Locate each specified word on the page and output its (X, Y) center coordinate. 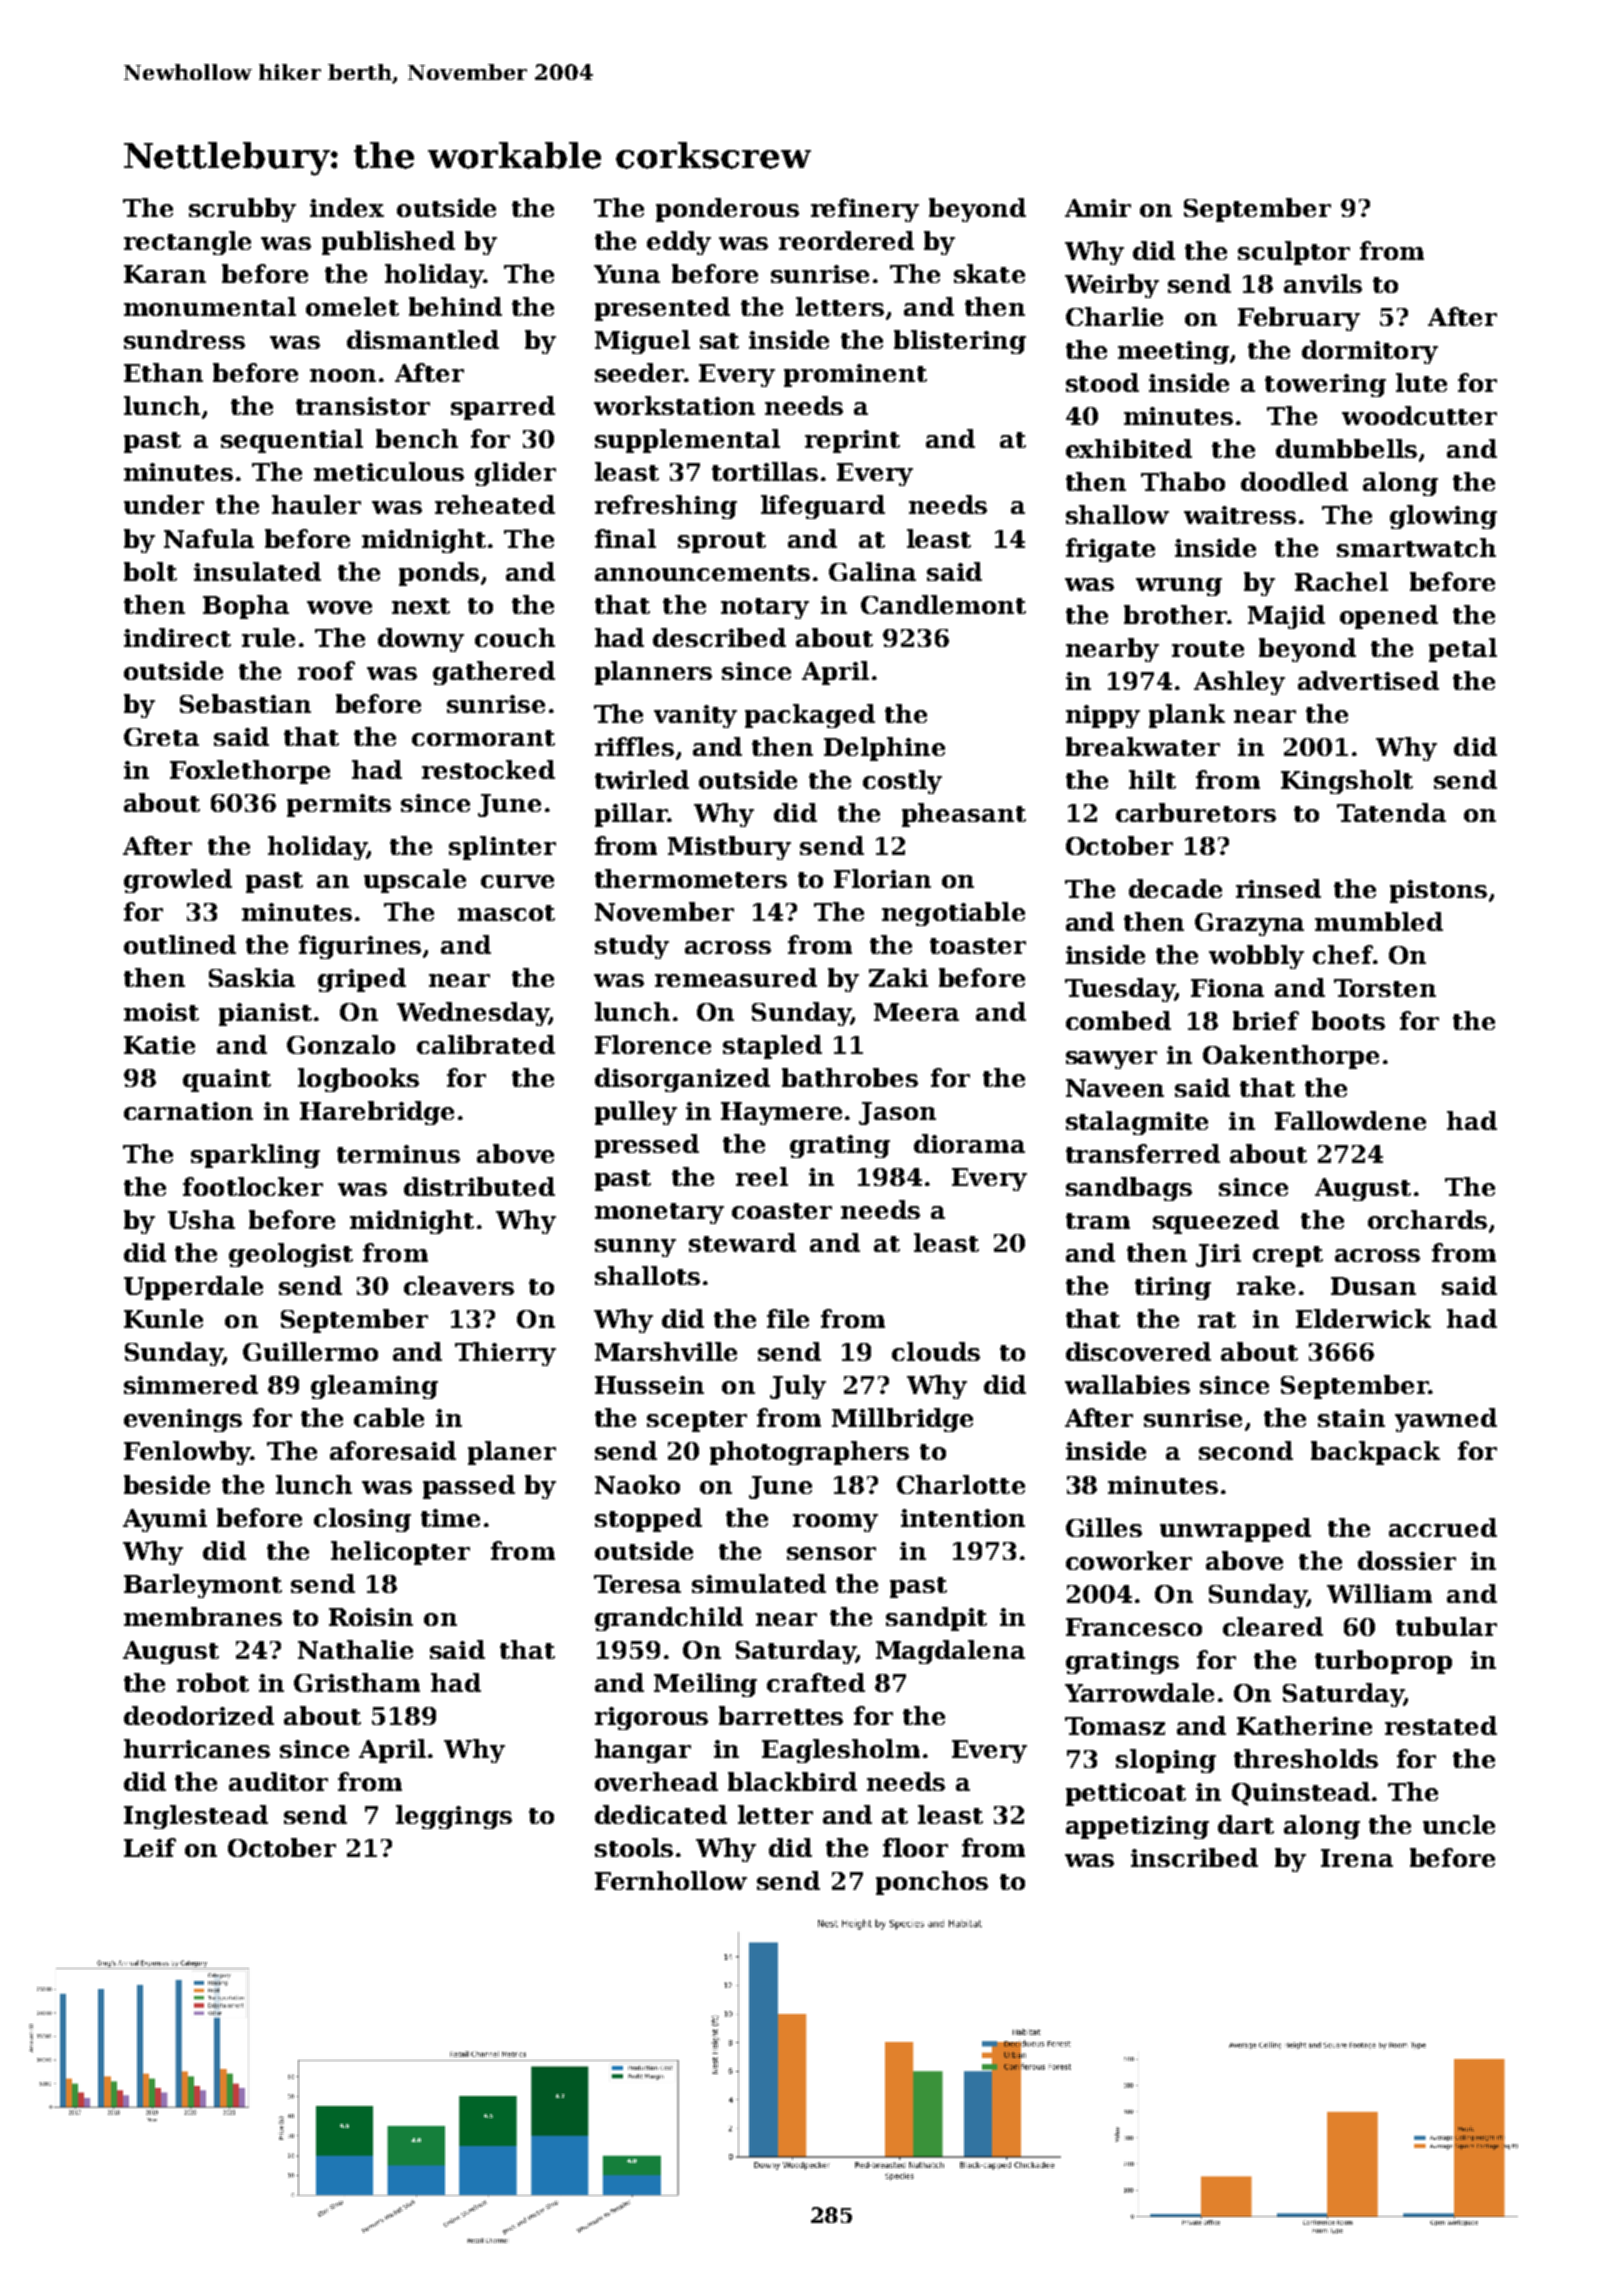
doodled (1294, 481)
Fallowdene (1350, 1120)
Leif (150, 1847)
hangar (643, 1751)
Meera (916, 1012)
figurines (360, 947)
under (164, 504)
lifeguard (823, 507)
